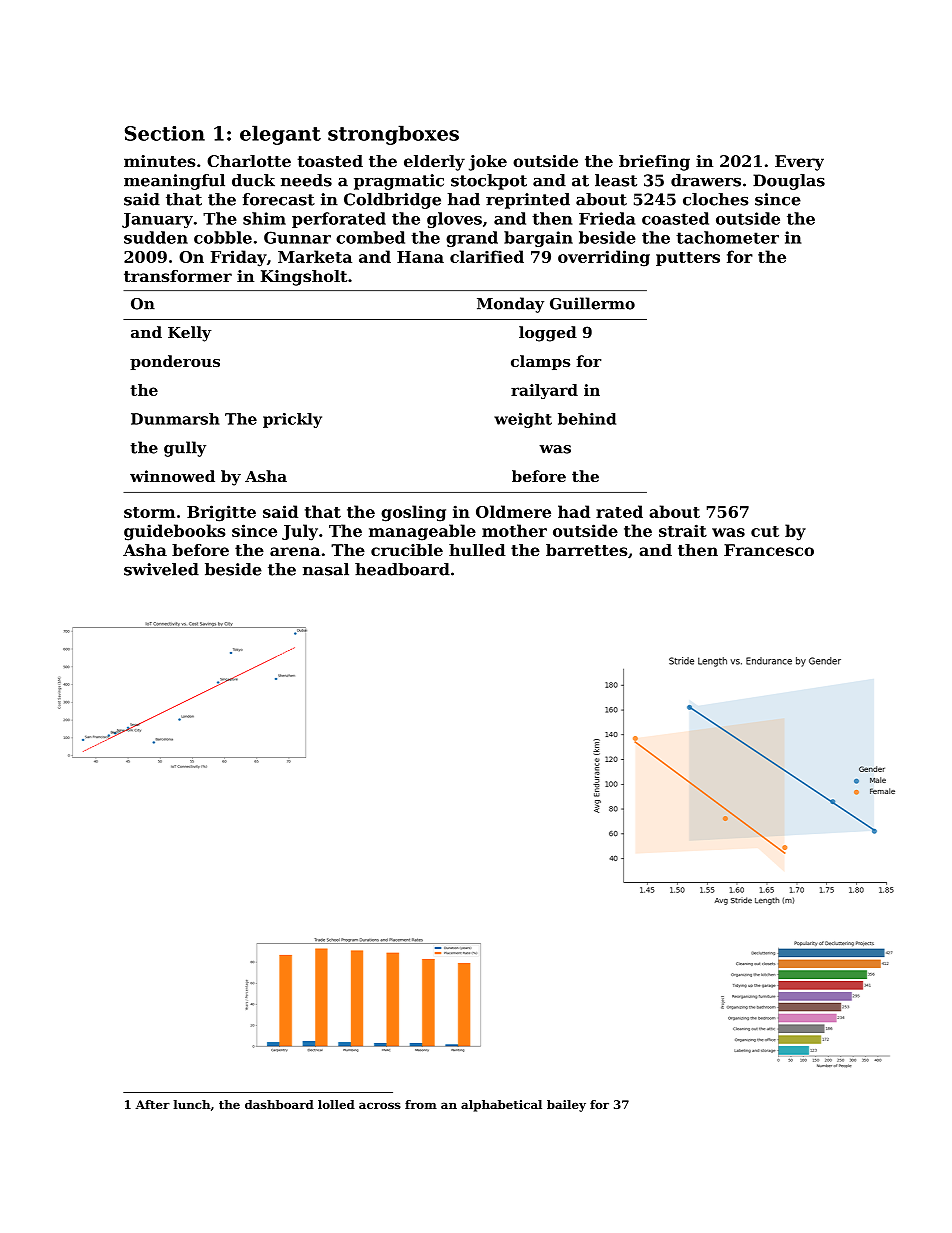 This image has height=1233, width=952. What do you see at coordinates (765, 531) in the image?
I see `cut` at bounding box center [765, 531].
